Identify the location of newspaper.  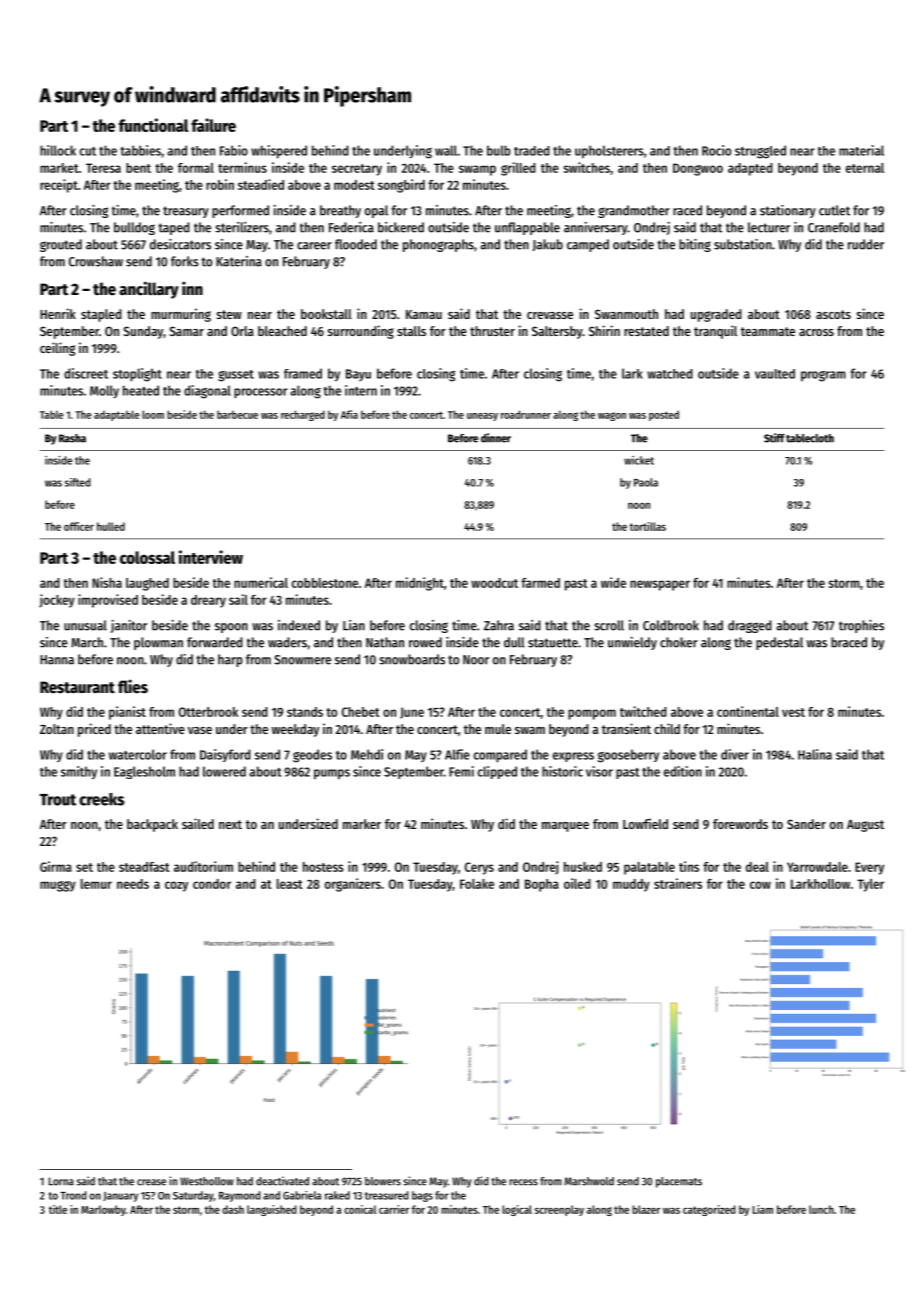
(660, 585).
